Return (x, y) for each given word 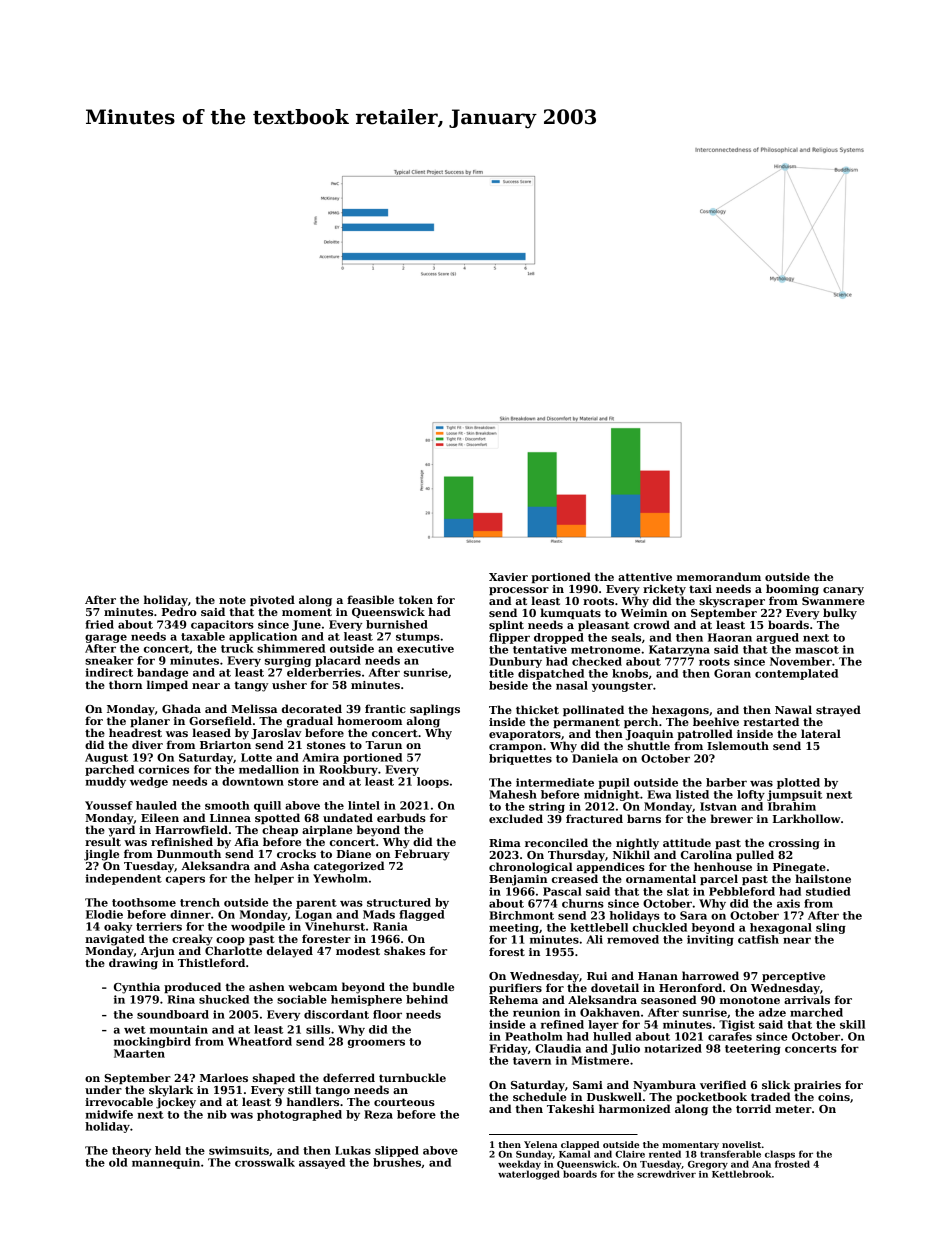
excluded (516, 818)
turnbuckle (412, 1077)
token (416, 599)
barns (644, 818)
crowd (652, 624)
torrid (753, 1108)
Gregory (708, 1165)
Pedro (179, 611)
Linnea (230, 818)
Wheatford (260, 1041)
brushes (397, 1162)
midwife (109, 1114)
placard (338, 661)
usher (289, 684)
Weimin (644, 613)
